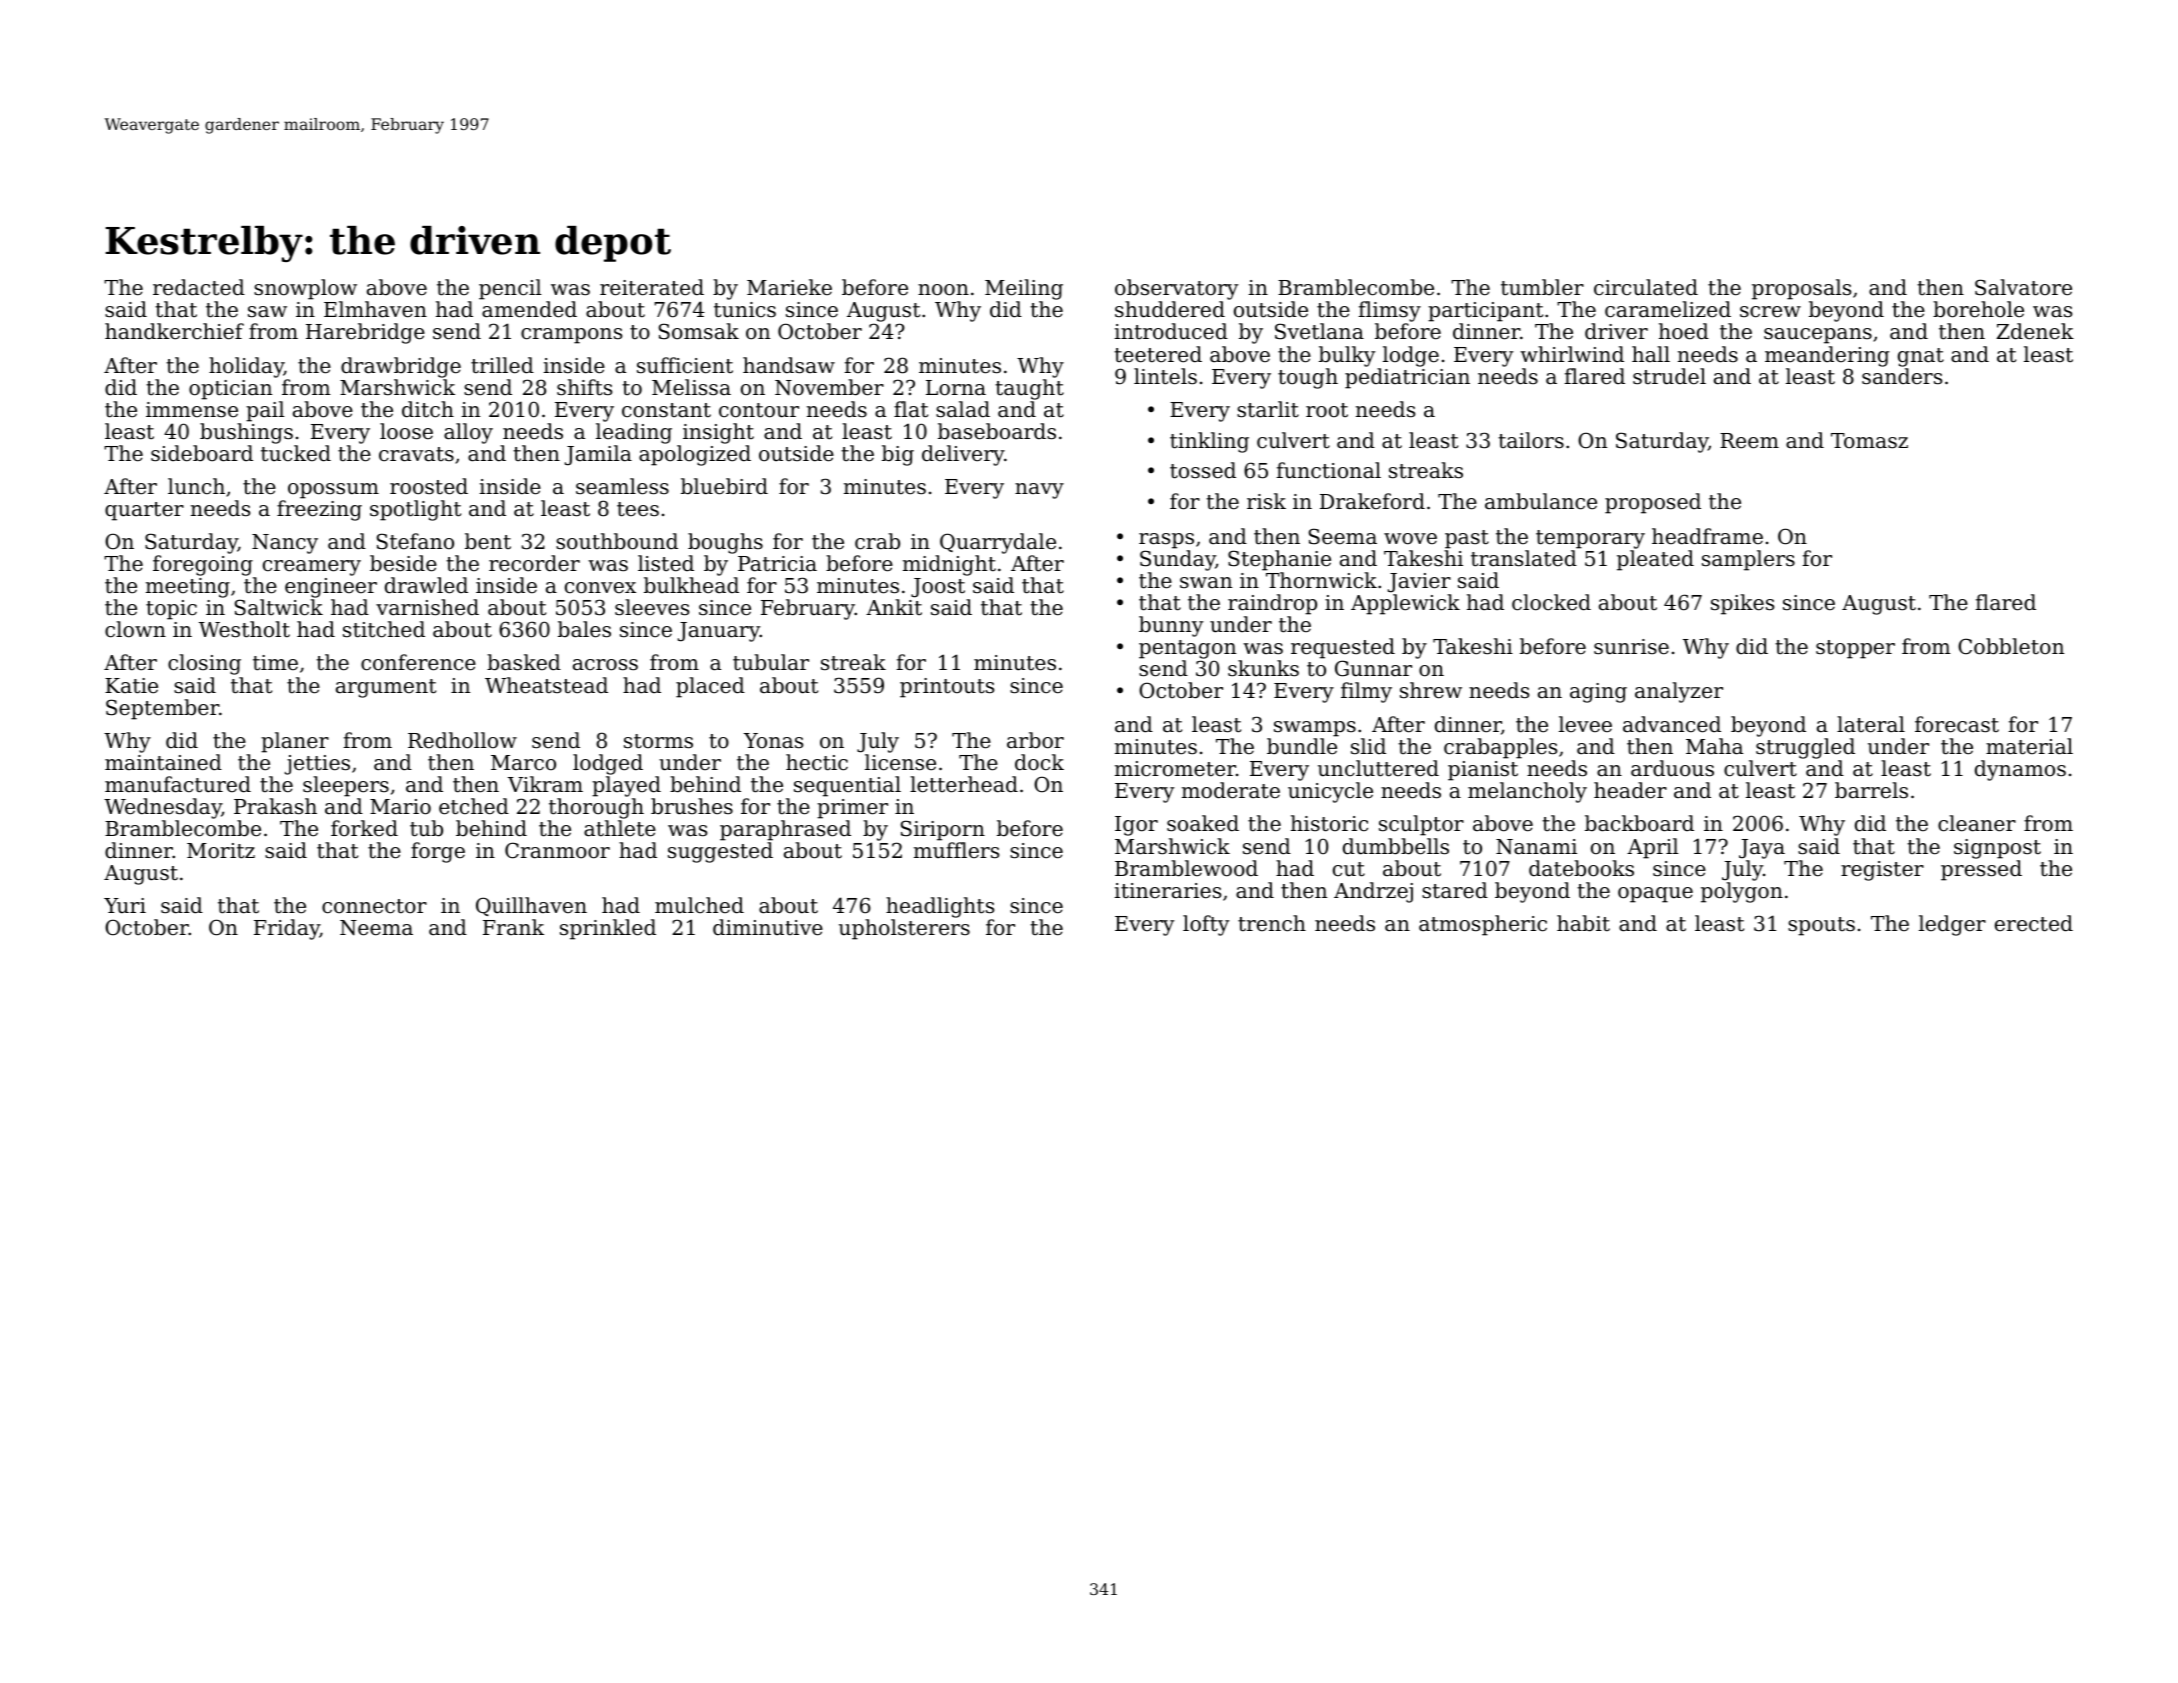 This screenshot has width=2178, height=1683. What do you see at coordinates (364, 828) in the screenshot?
I see `forked` at bounding box center [364, 828].
